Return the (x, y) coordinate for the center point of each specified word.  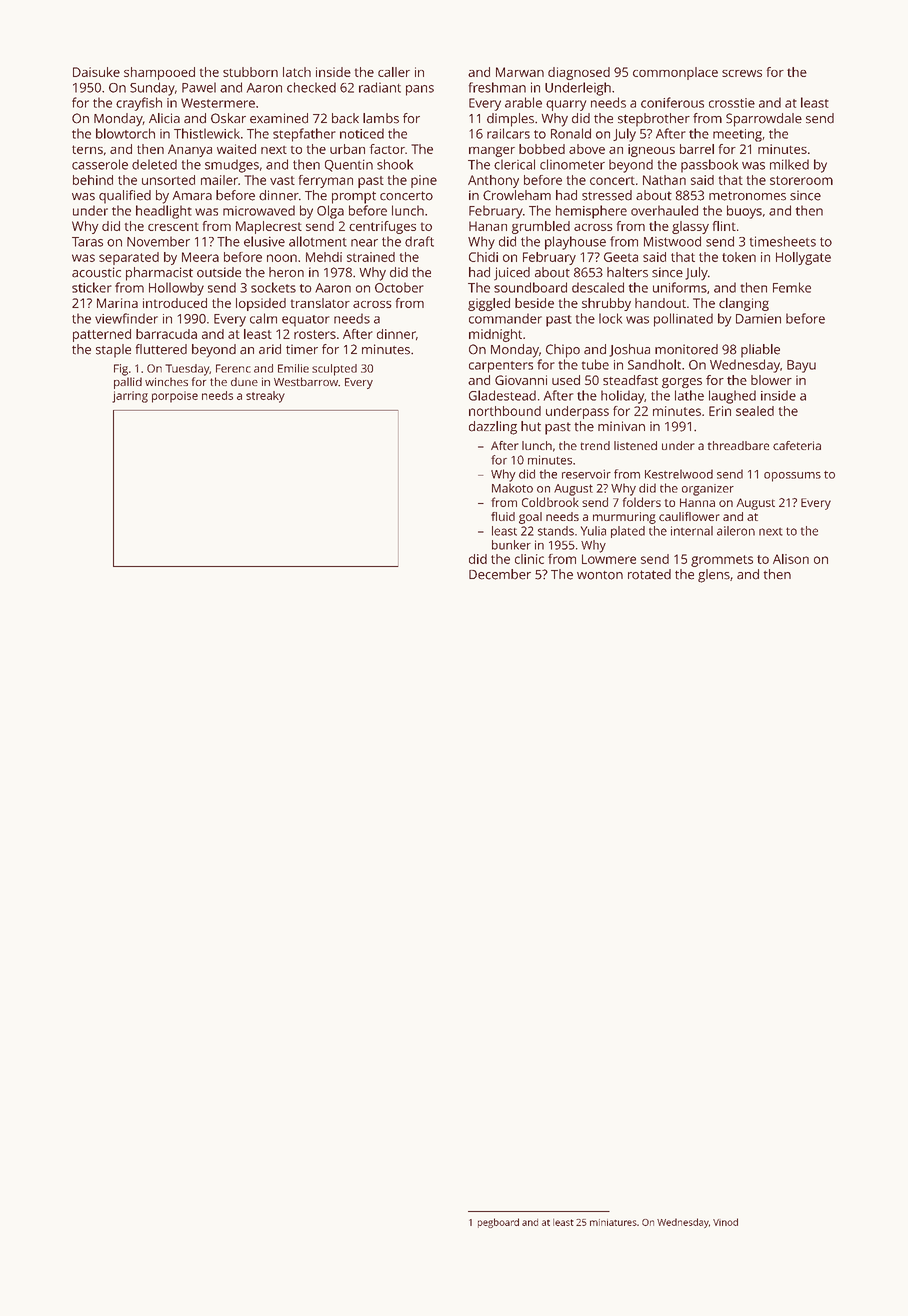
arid (270, 349)
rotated (649, 574)
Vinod (725, 1222)
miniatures (613, 1222)
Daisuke (96, 72)
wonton (600, 575)
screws (742, 73)
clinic (529, 559)
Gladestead (502, 395)
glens (714, 576)
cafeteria (797, 445)
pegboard (498, 1223)
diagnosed (579, 73)
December (500, 574)
